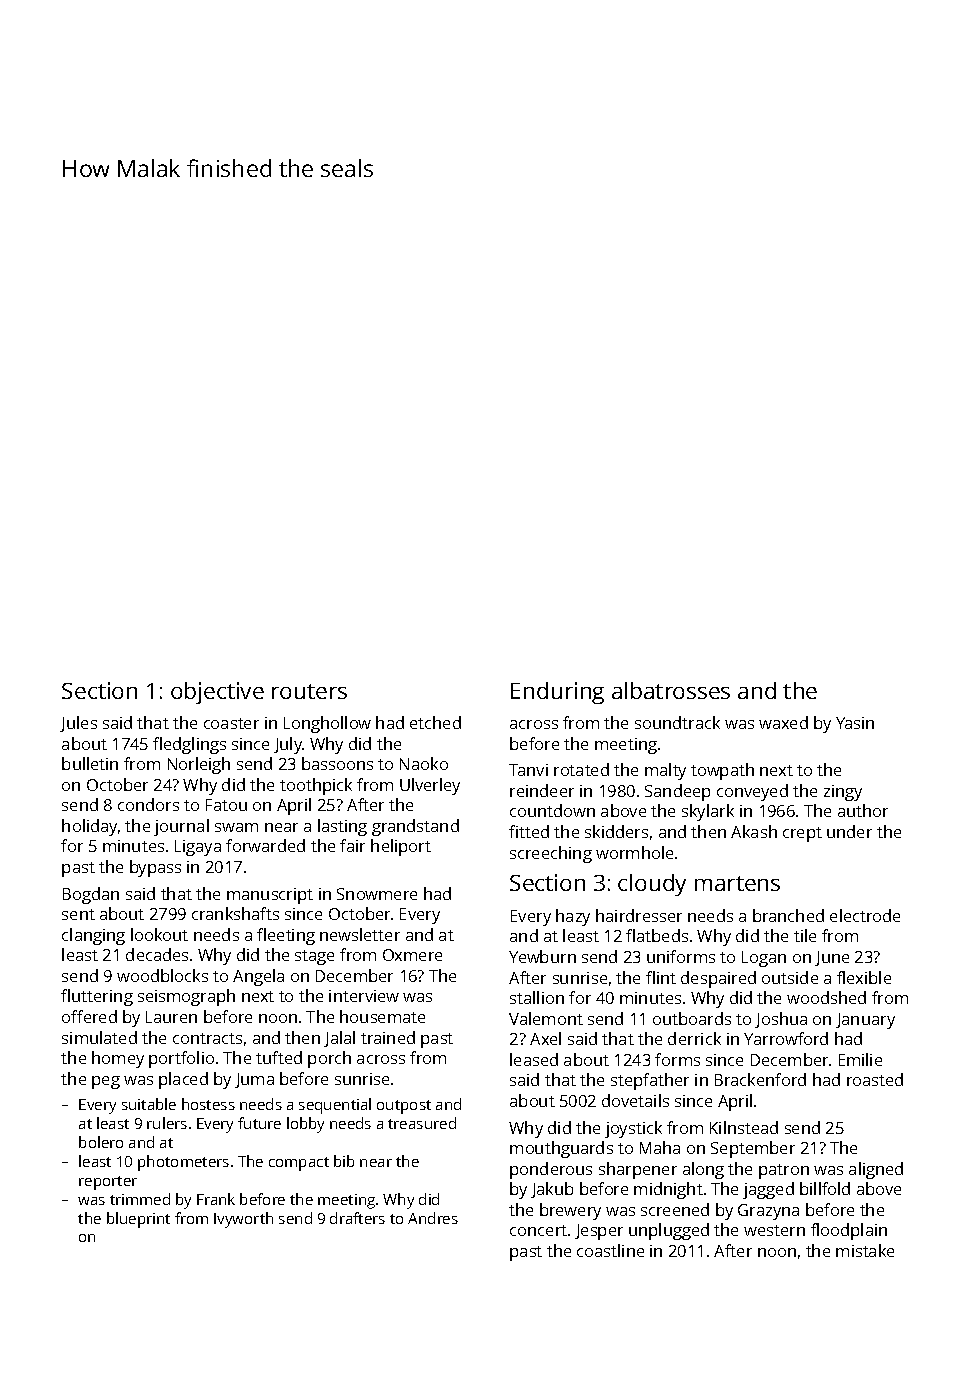 The height and width of the document is (1382, 973). I want to click on Axel, so click(545, 1038).
